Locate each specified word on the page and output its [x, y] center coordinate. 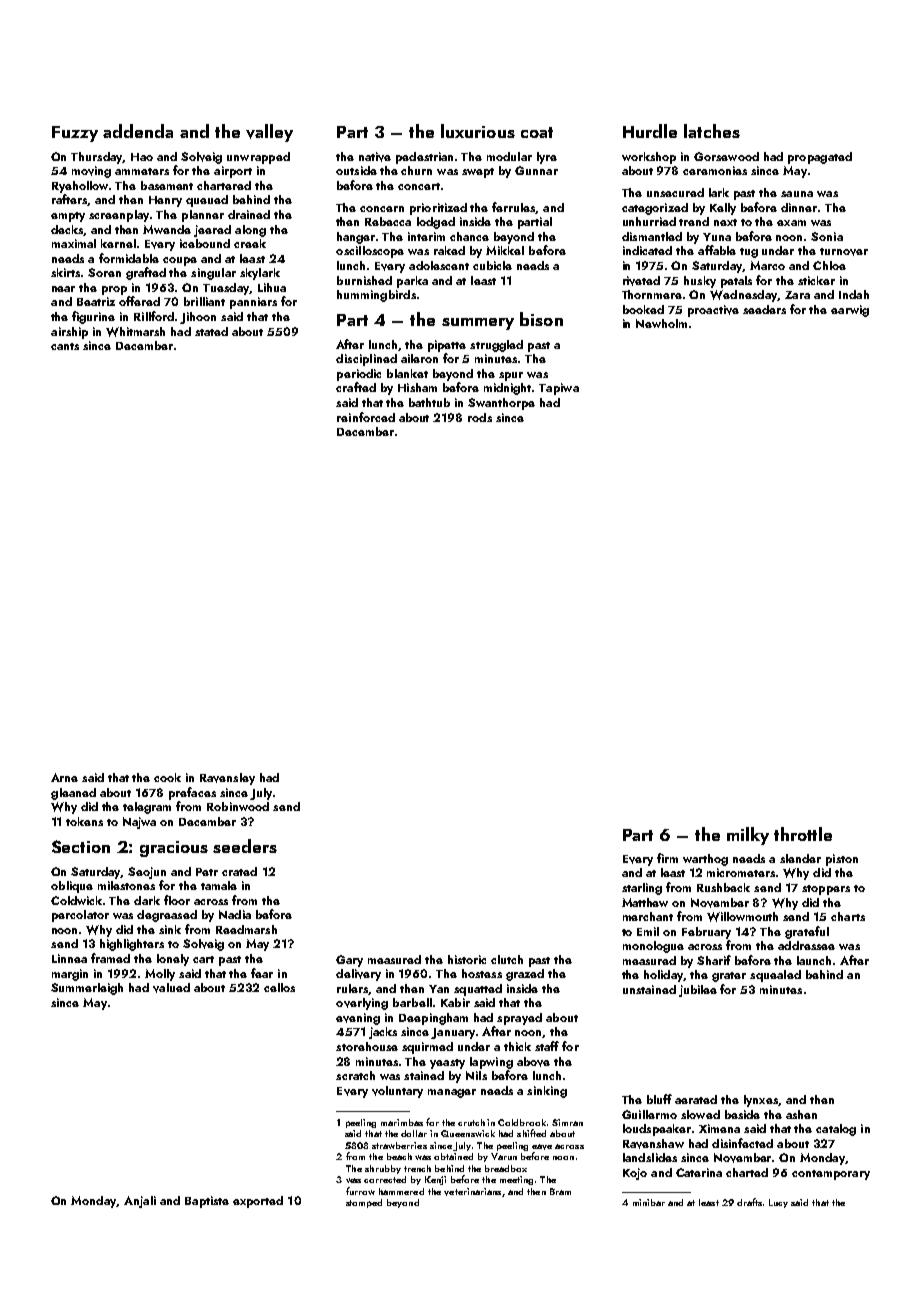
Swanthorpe [501, 404]
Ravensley [227, 779]
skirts [65, 272]
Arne [64, 777]
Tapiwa [559, 389]
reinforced [366, 417]
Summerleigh [87, 989]
